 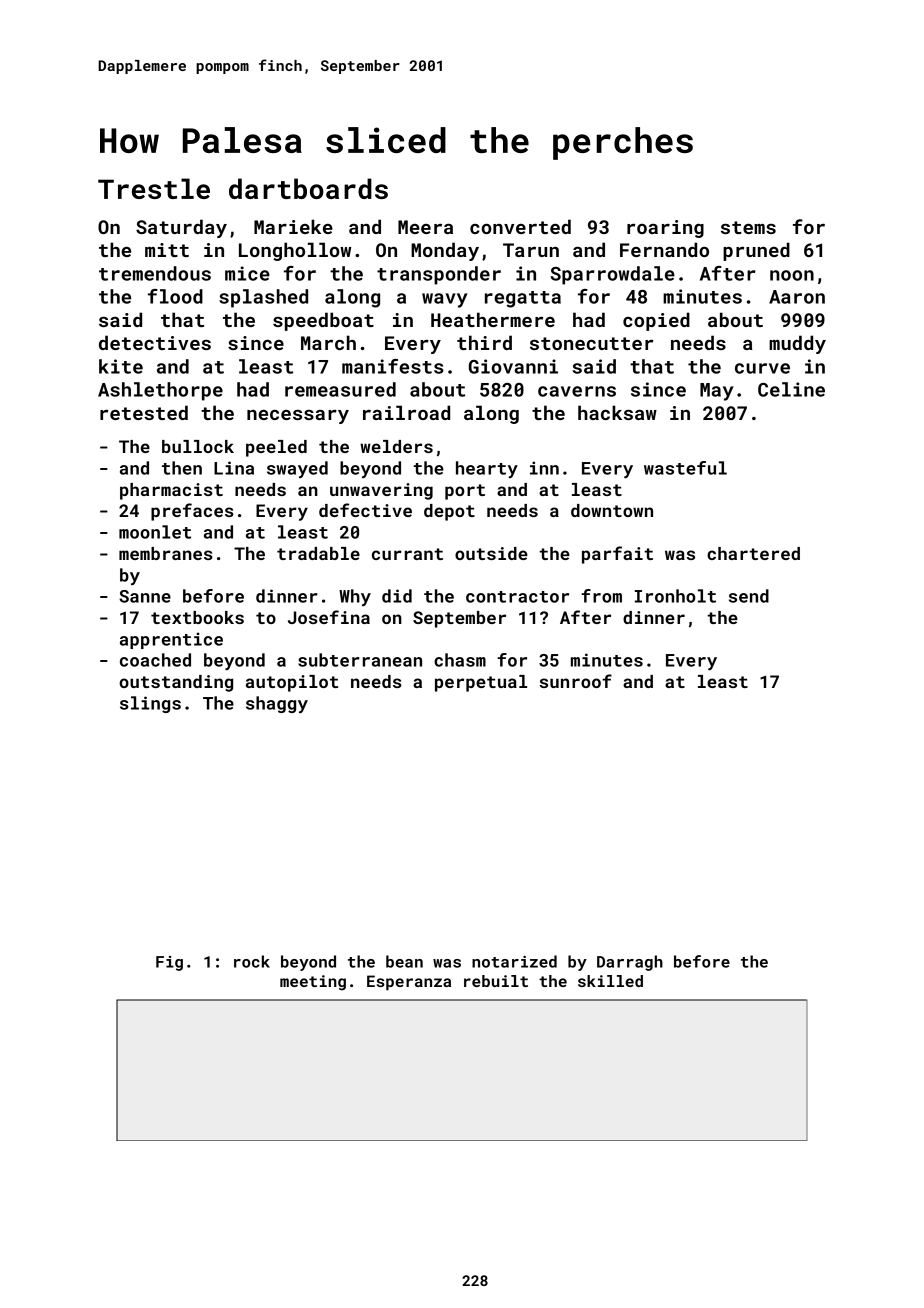 What do you see at coordinates (439, 275) in the image?
I see `transponder` at bounding box center [439, 275].
